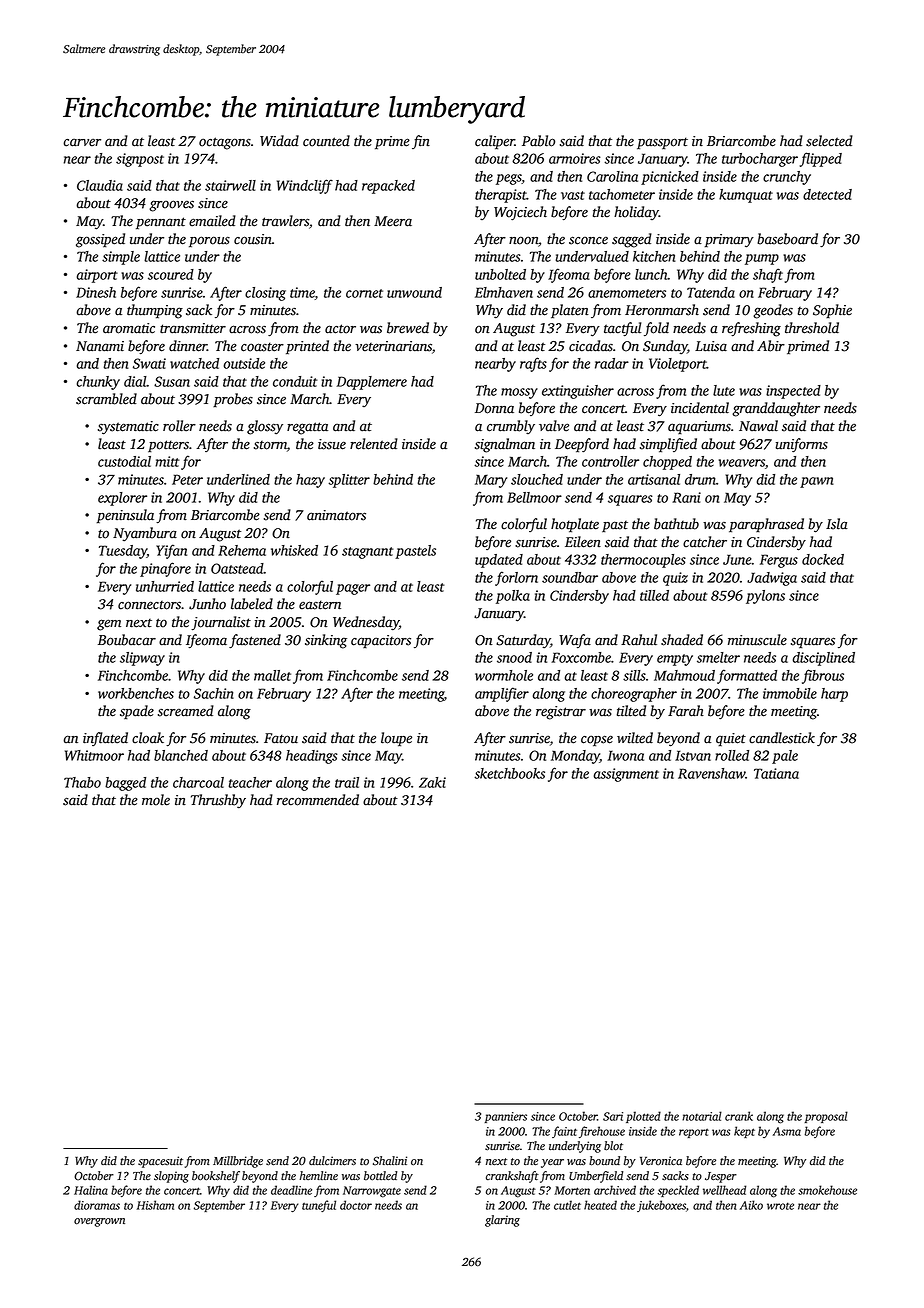  Describe the element at coordinates (678, 365) in the screenshot. I see `Violetport` at that location.
